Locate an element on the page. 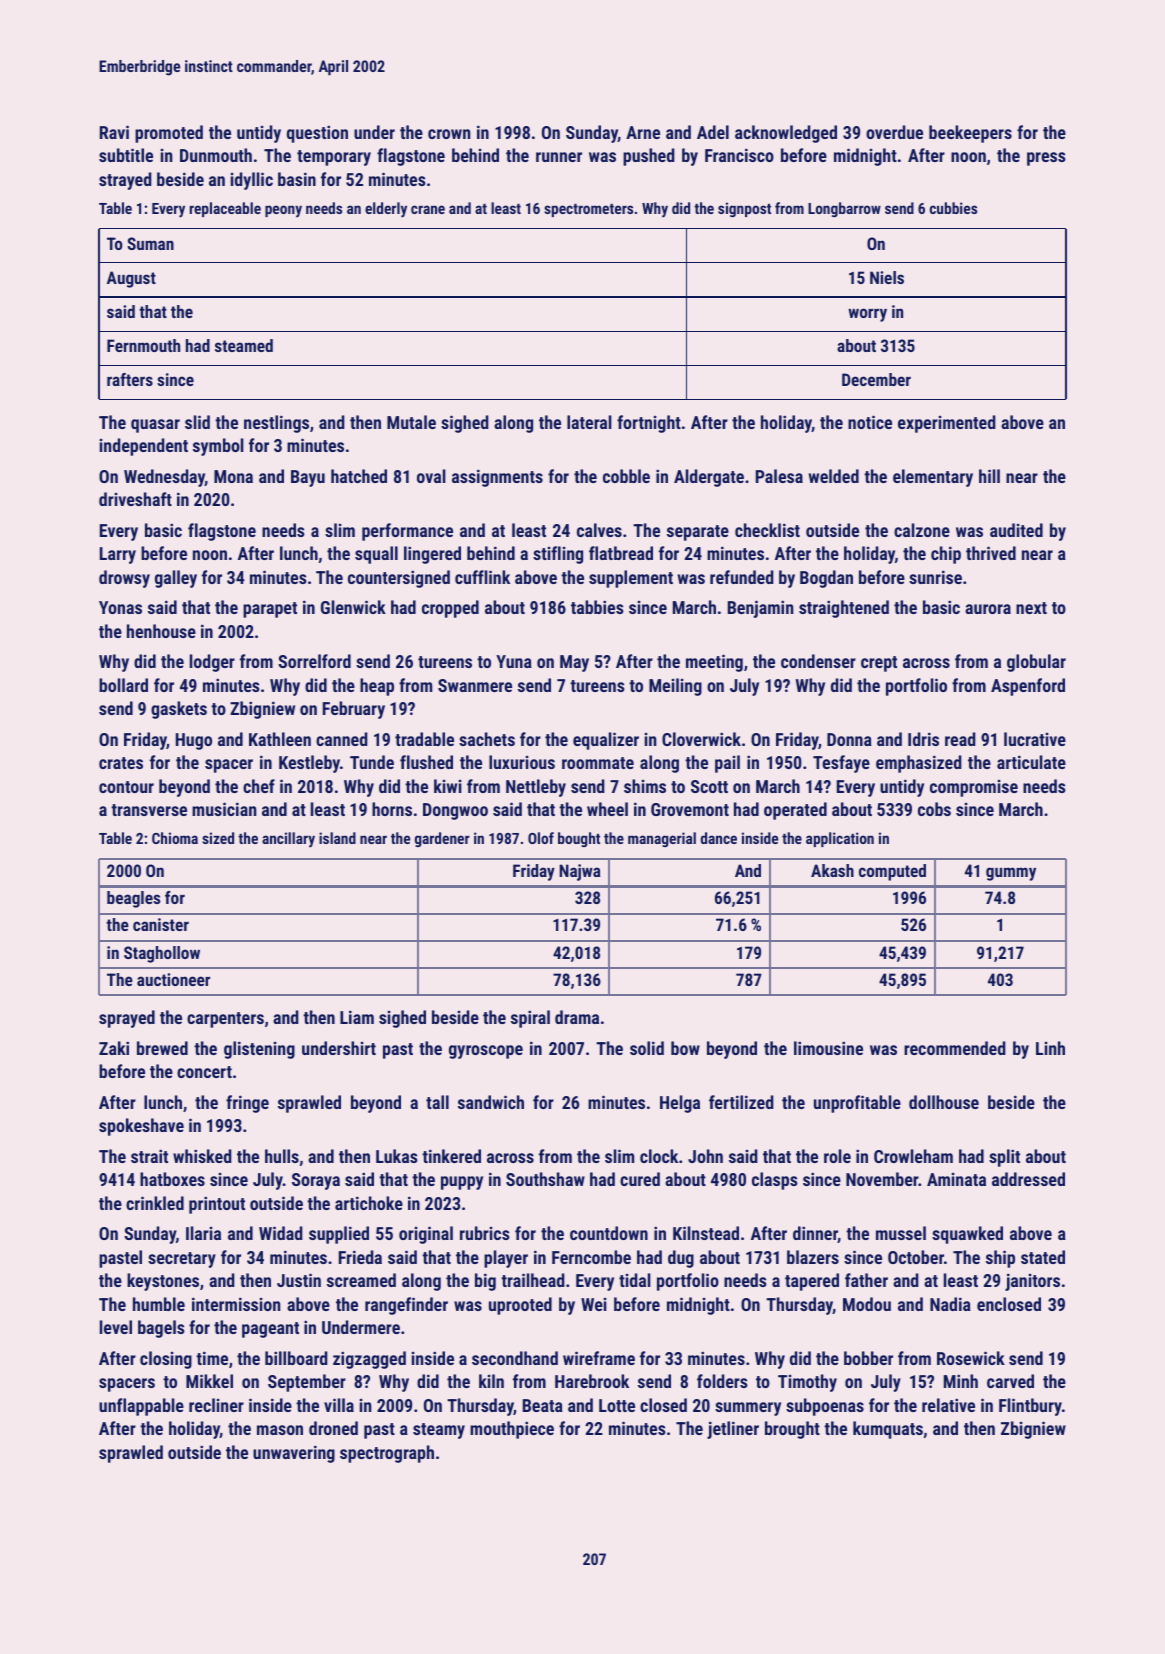  dance is located at coordinates (719, 838).
